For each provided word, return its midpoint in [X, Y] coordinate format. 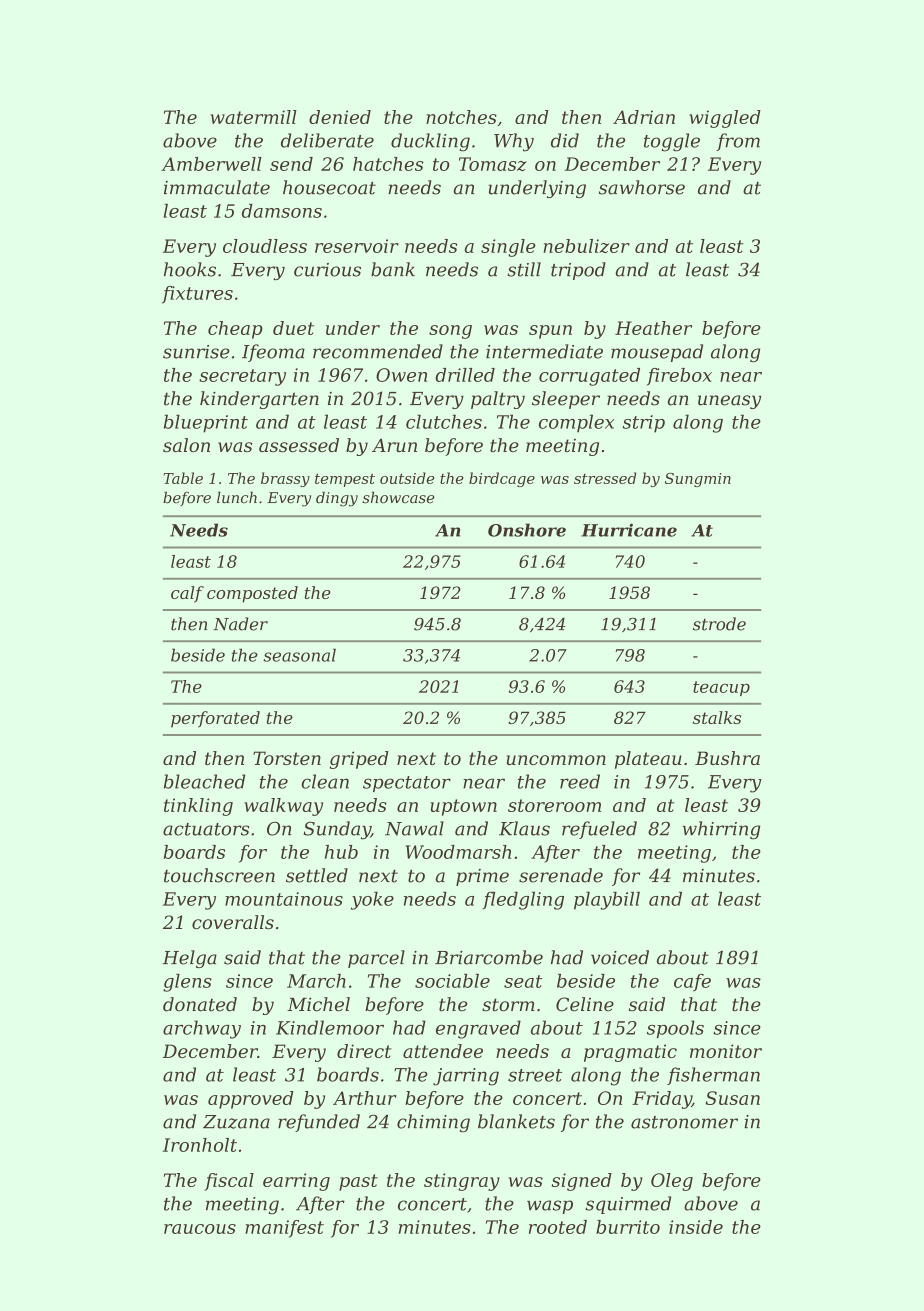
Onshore [527, 530]
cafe [692, 983]
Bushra [727, 758]
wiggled [725, 119]
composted [252, 594]
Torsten [287, 758]
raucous [200, 1229]
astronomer [684, 1122]
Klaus [524, 828]
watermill [254, 117]
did [565, 140]
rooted [558, 1227]
